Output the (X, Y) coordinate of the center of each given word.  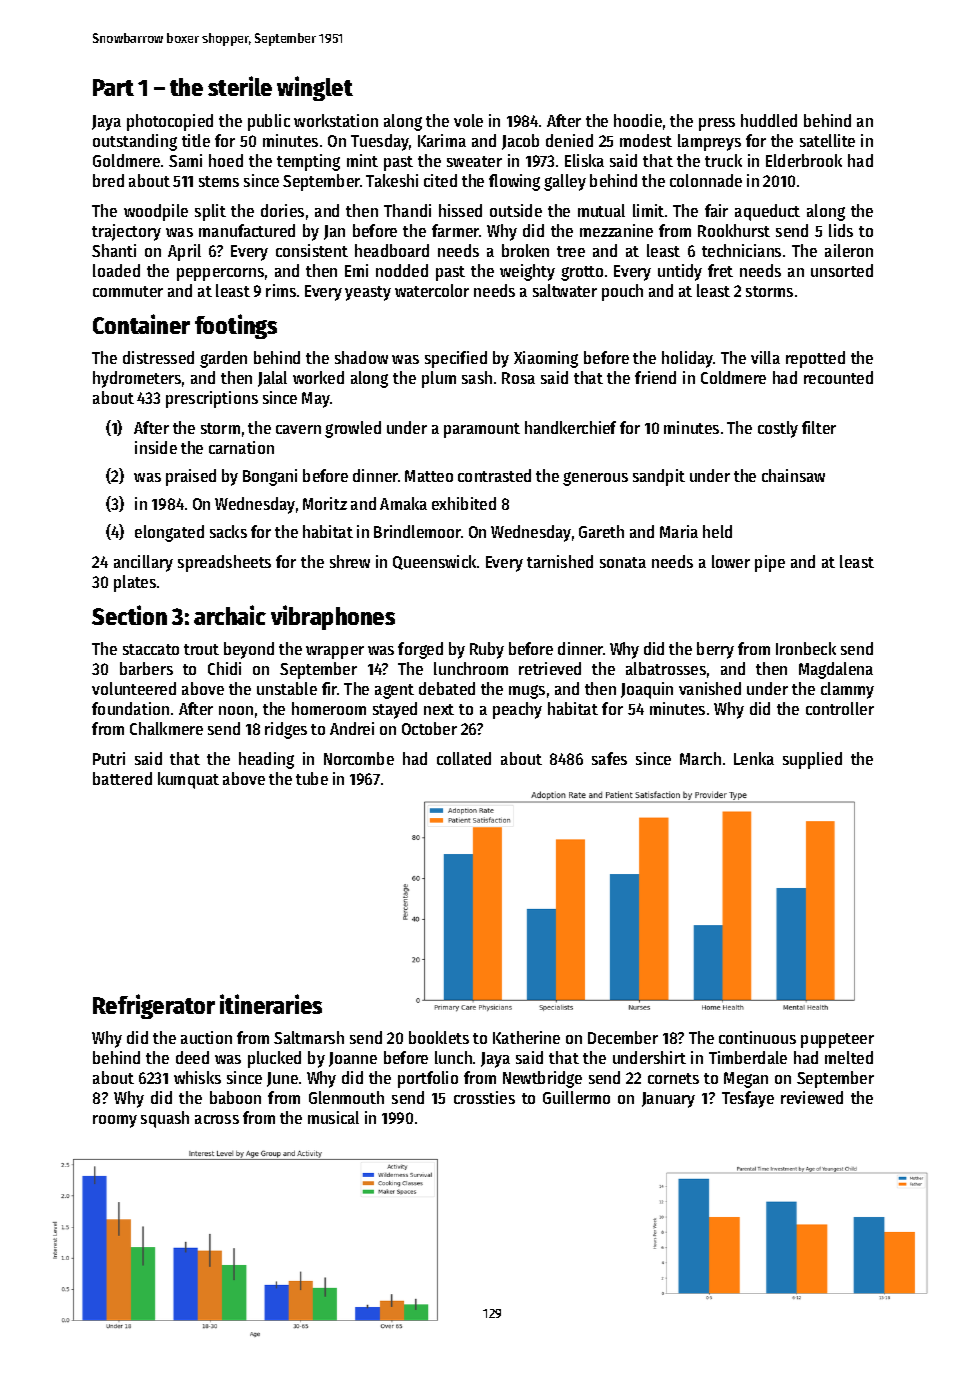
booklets (439, 1037)
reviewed (812, 1097)
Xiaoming (546, 359)
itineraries (271, 1004)
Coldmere (733, 377)
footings (236, 326)
